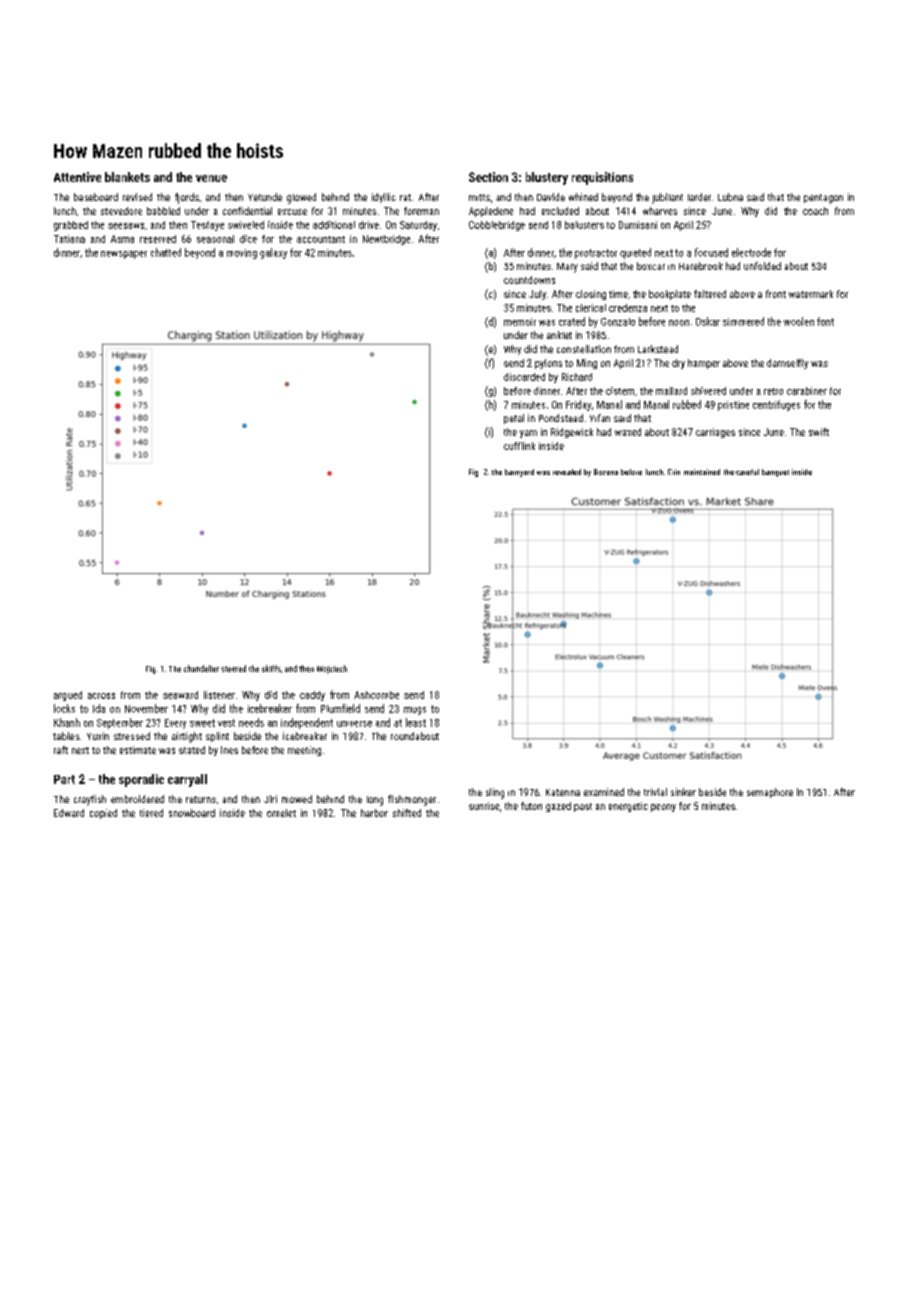 This image has height=1316, width=908. I want to click on chandelier, so click(201, 668).
